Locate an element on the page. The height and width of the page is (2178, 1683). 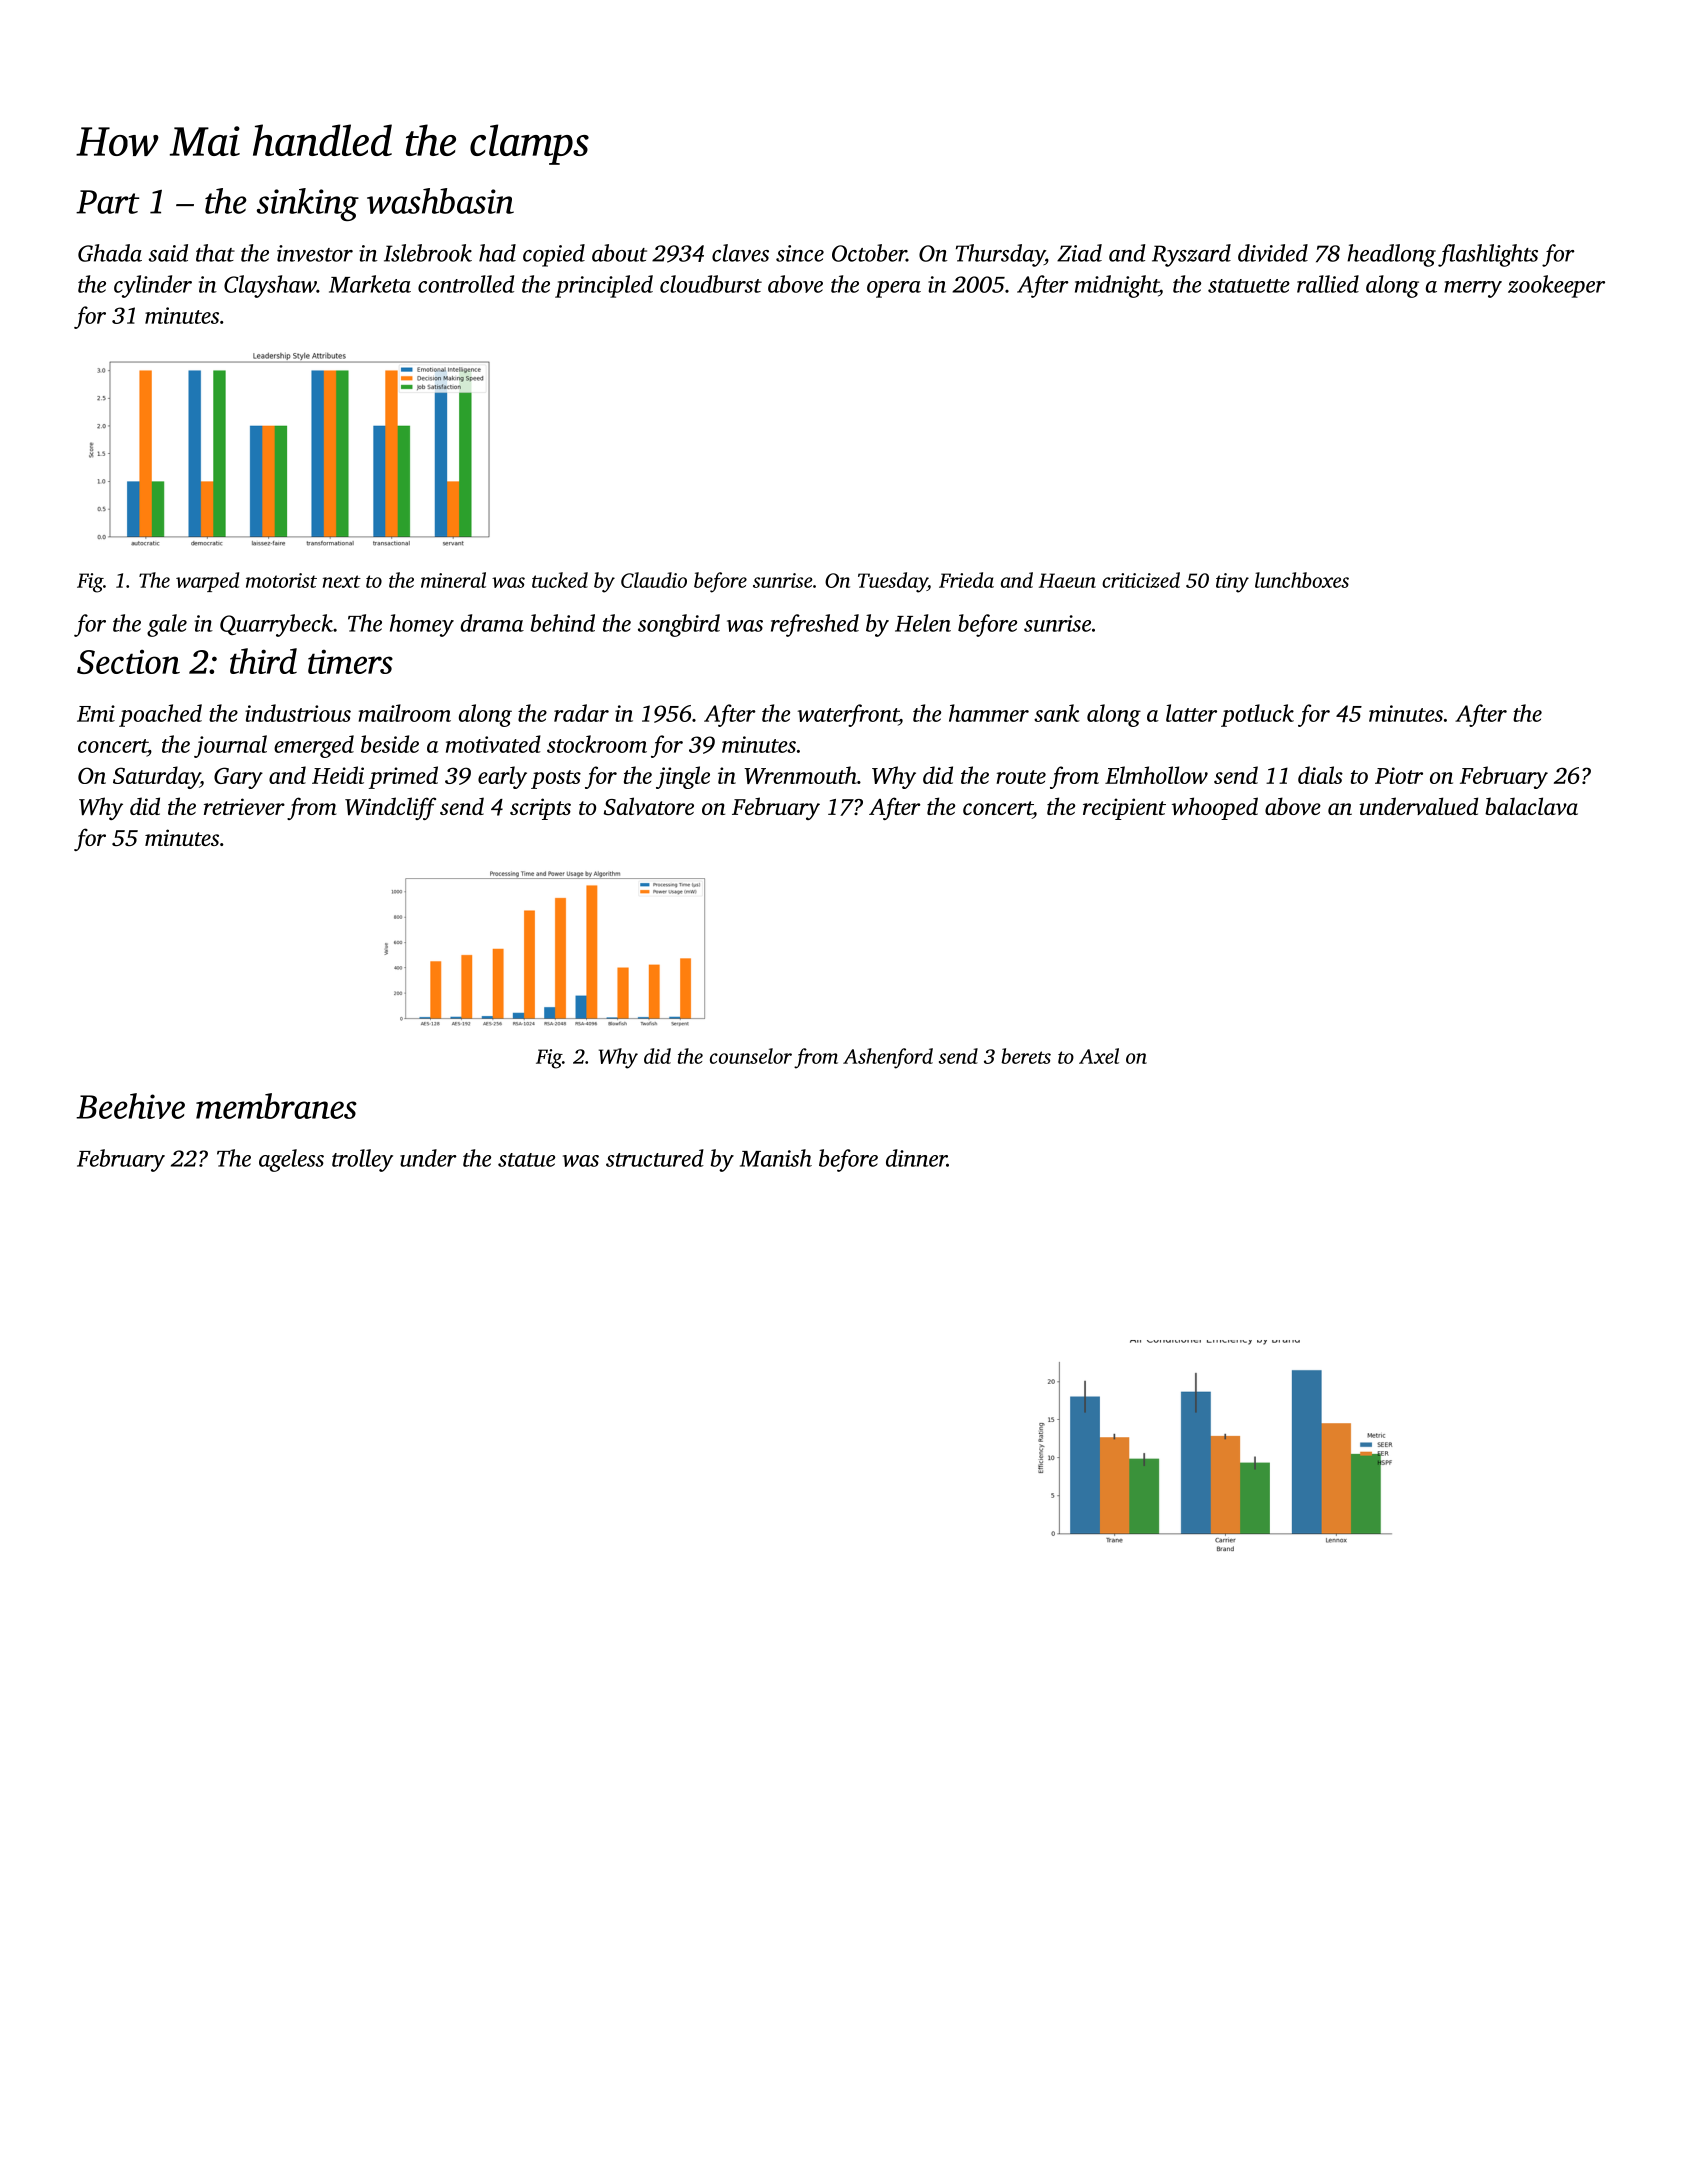
Emi is located at coordinates (96, 713).
